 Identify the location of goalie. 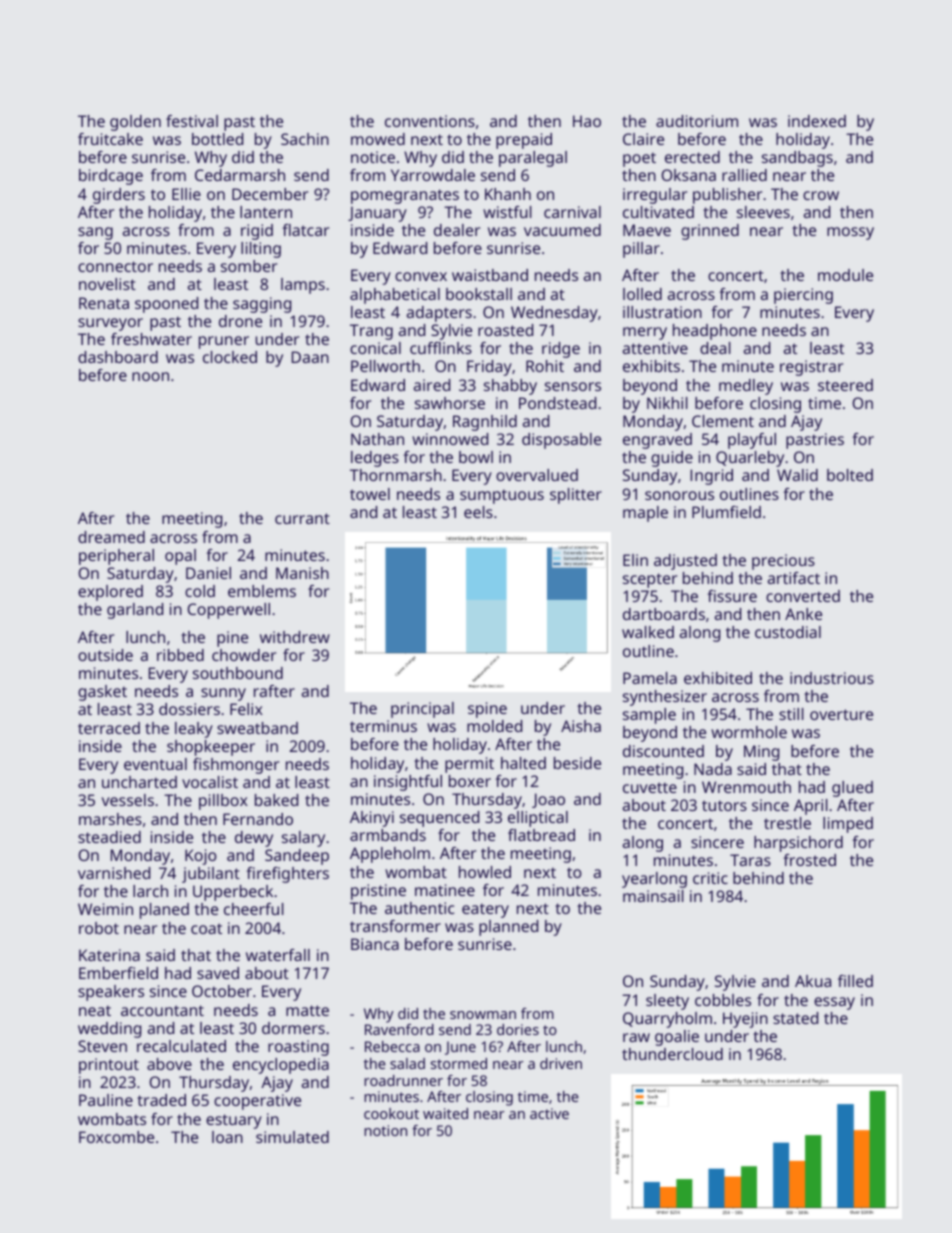
(677, 1038).
